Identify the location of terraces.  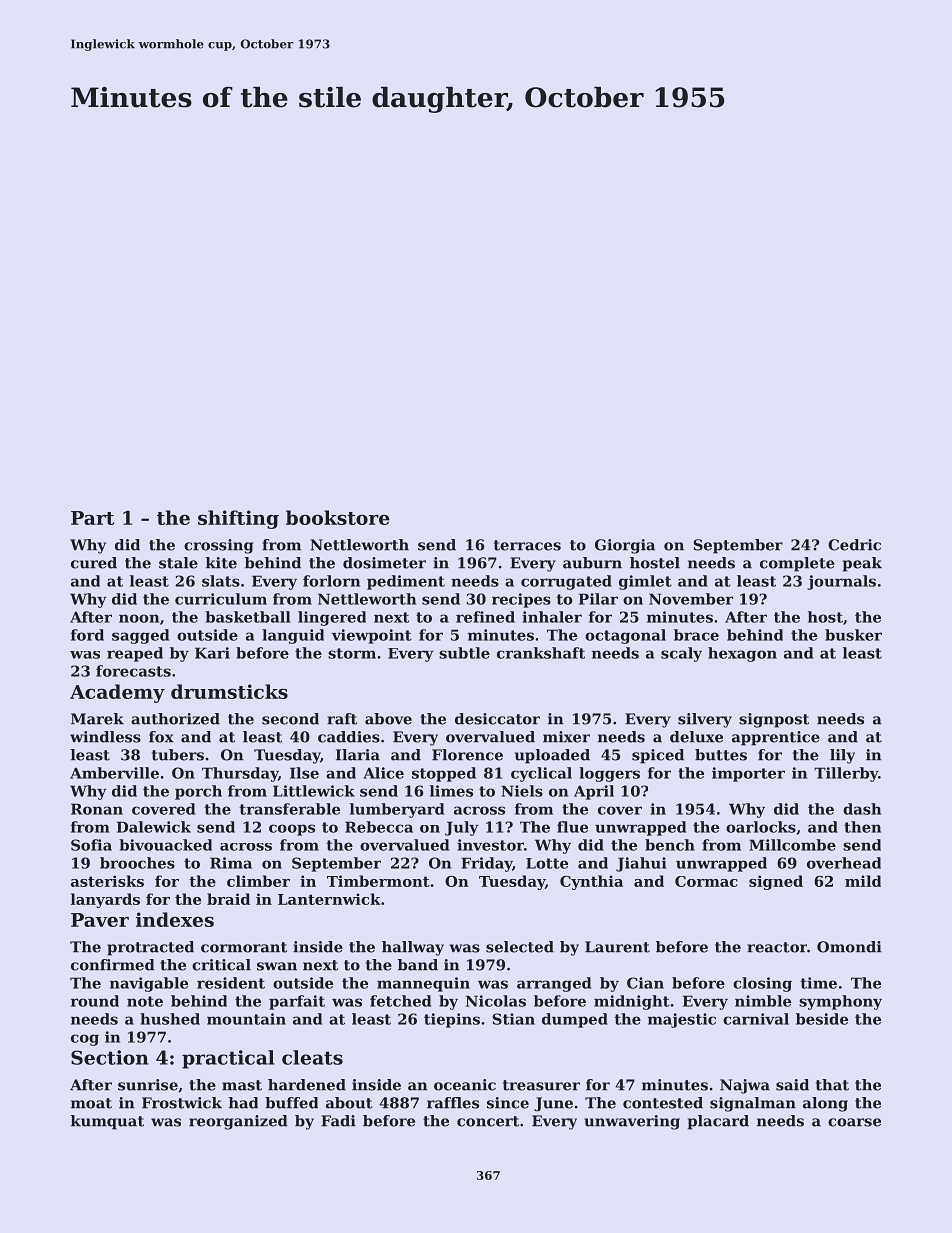
(527, 545).
